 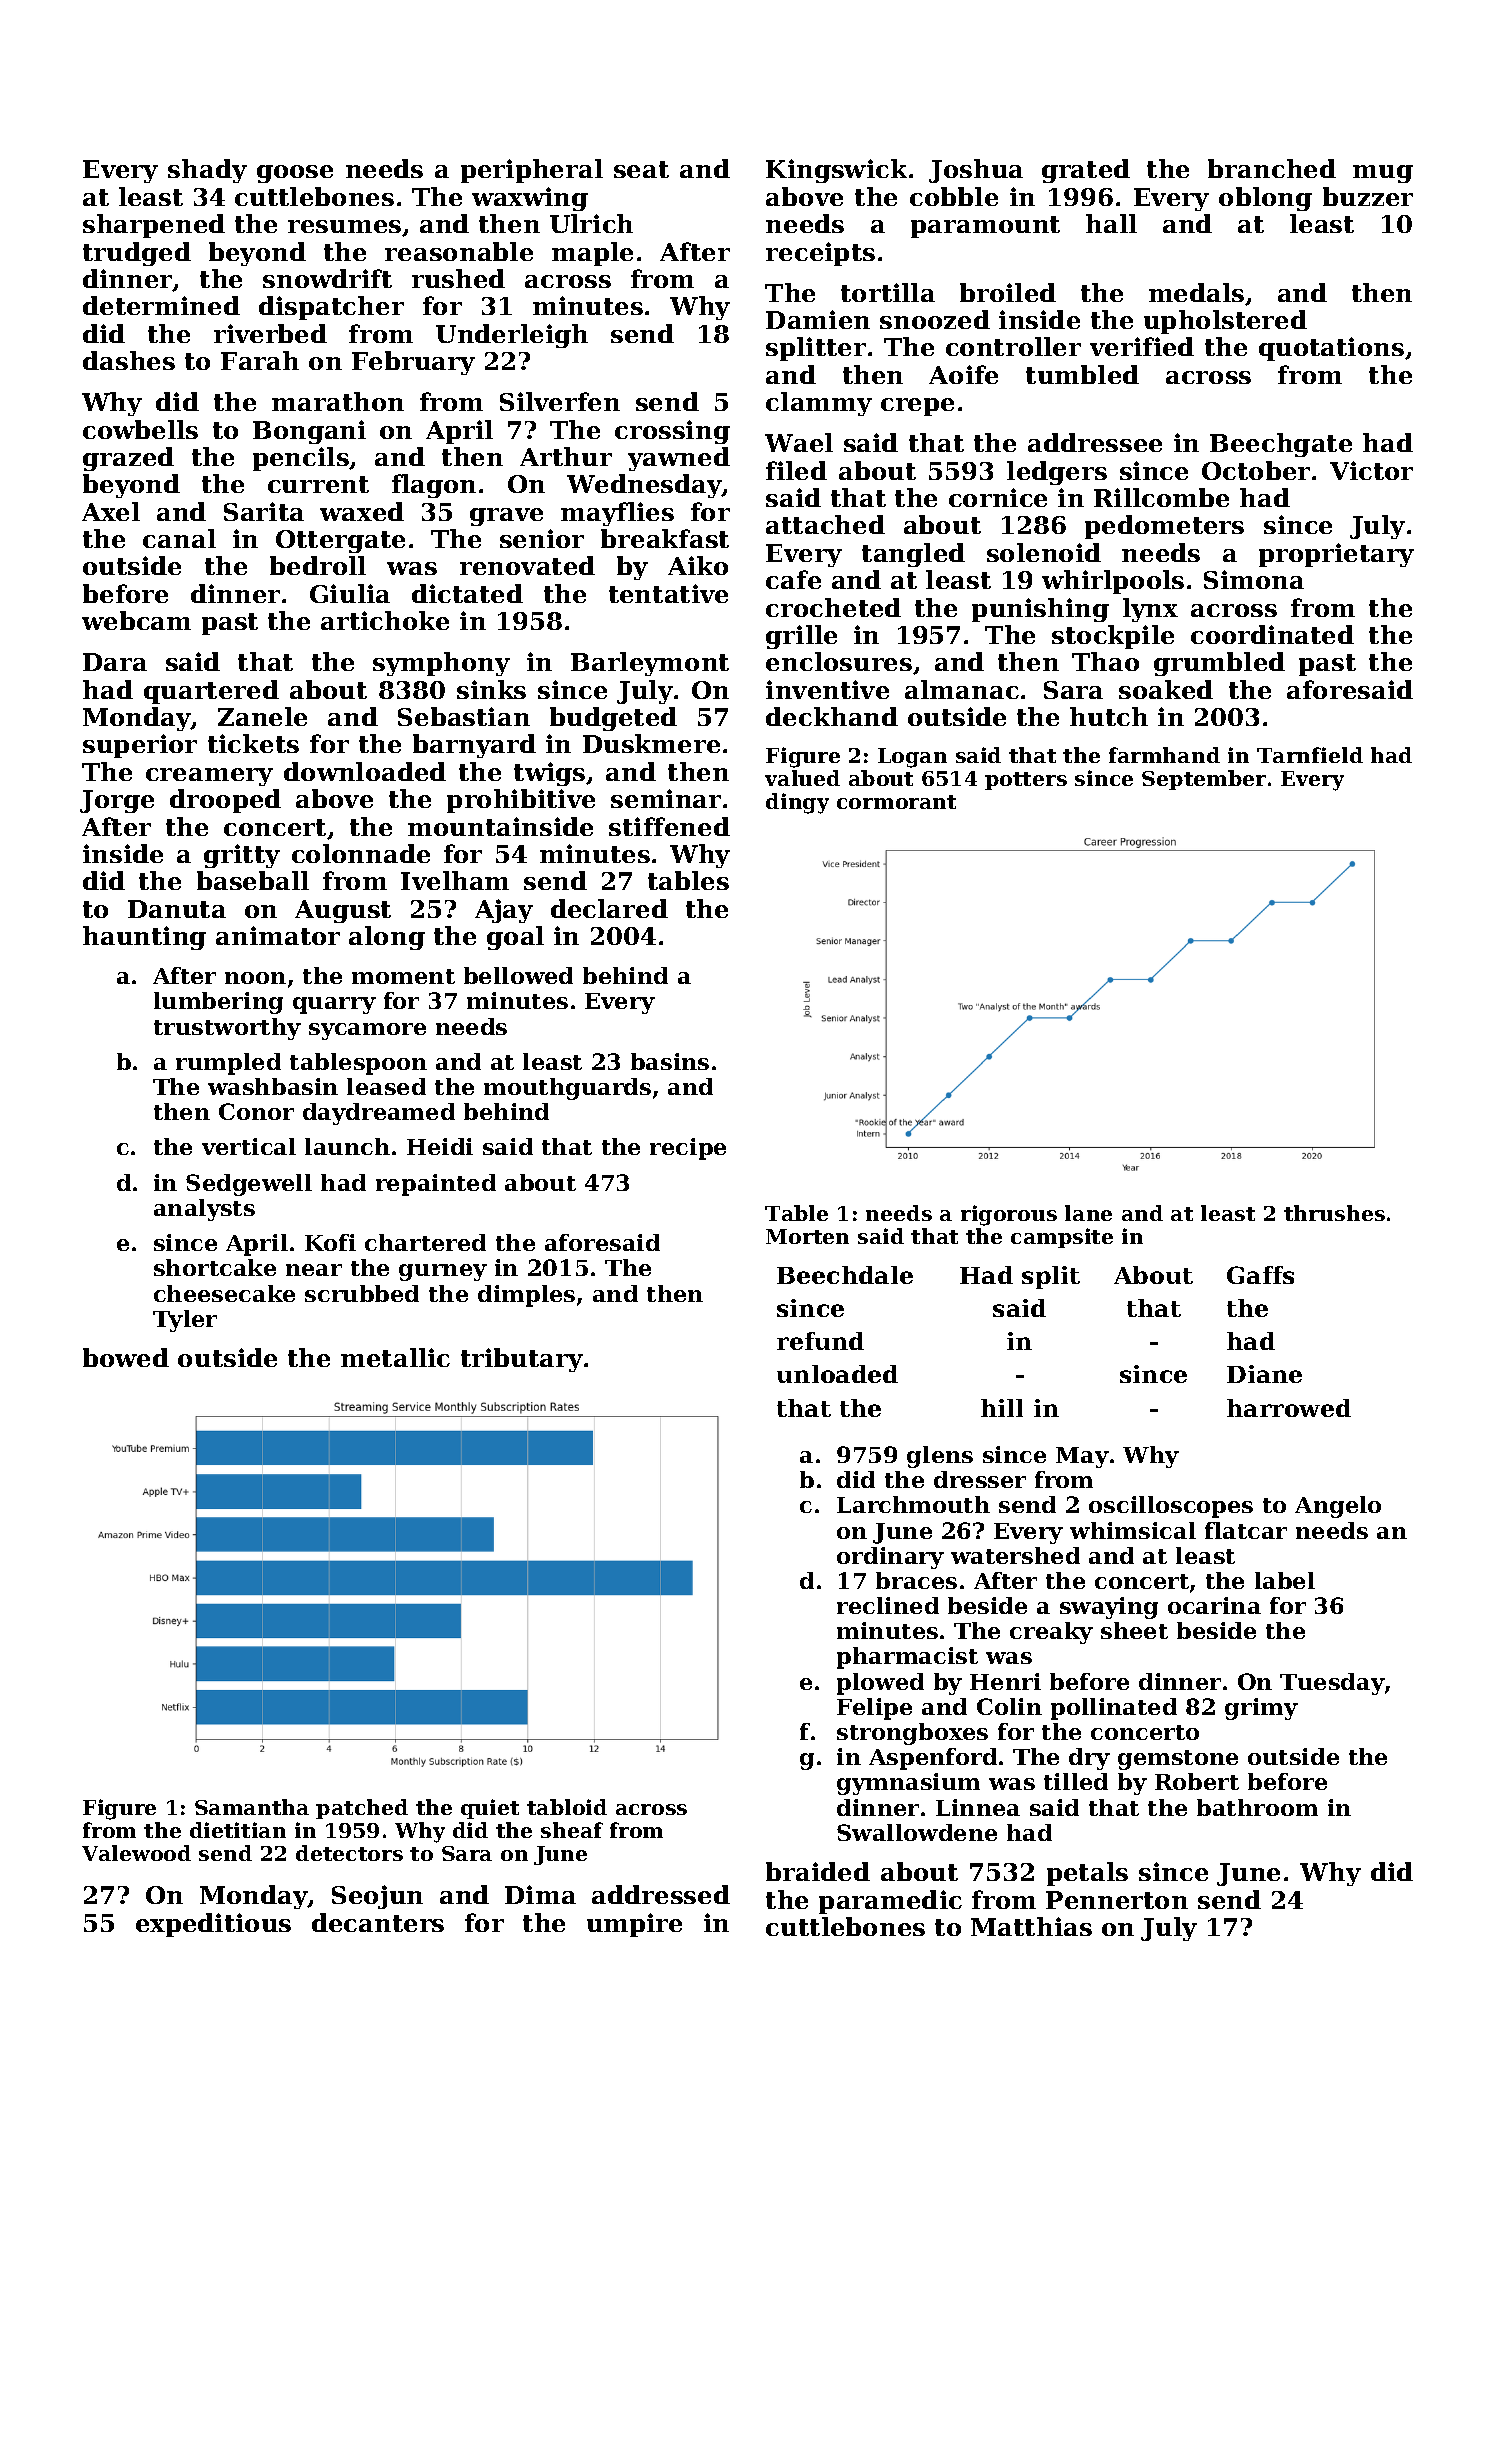 I want to click on Rillcombe, so click(x=1161, y=497).
